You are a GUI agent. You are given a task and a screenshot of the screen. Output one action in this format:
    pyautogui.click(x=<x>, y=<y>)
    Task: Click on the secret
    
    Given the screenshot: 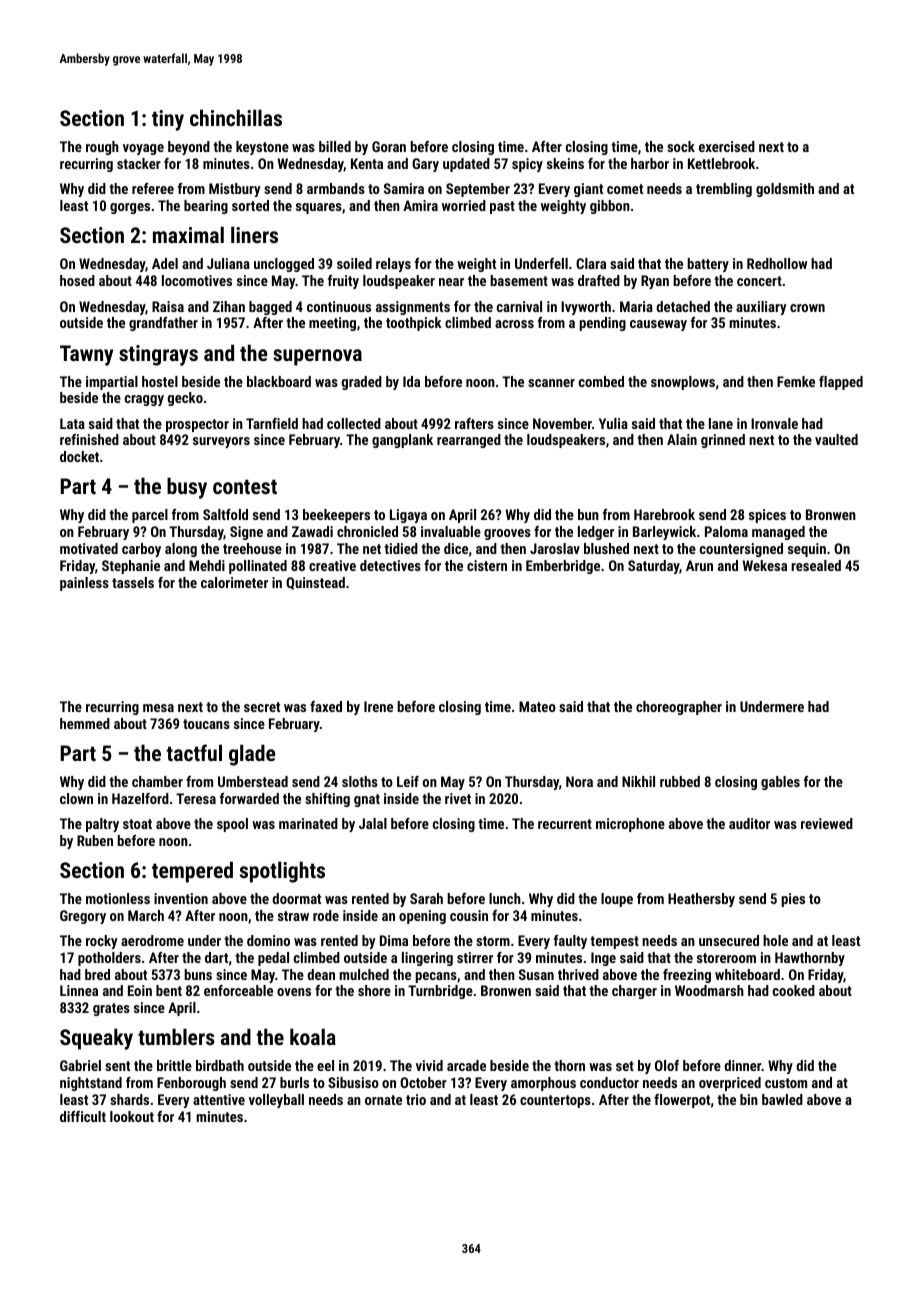 What is the action you would take?
    pyautogui.click(x=262, y=707)
